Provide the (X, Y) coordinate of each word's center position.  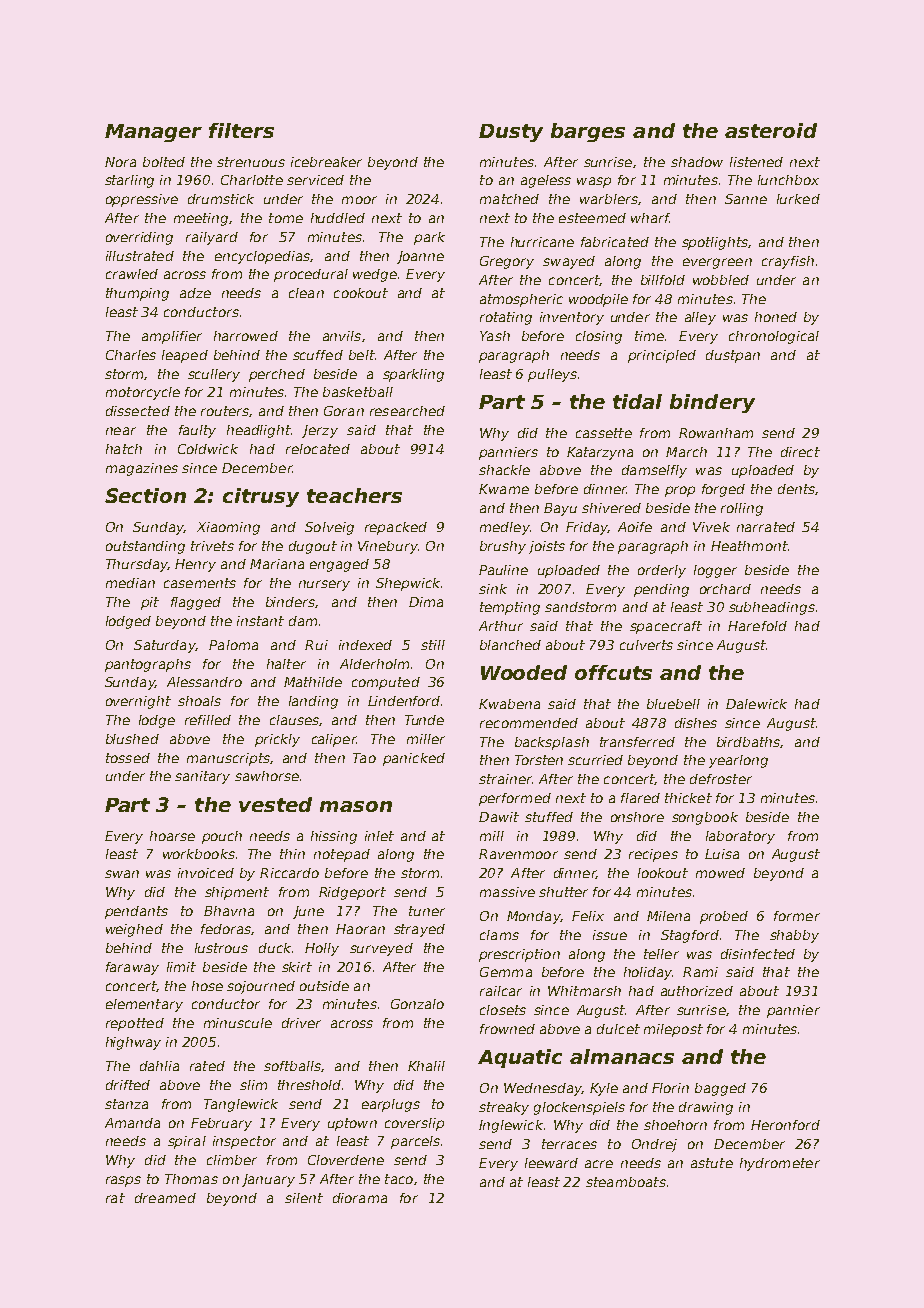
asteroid (771, 130)
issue (610, 935)
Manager (153, 133)
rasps (123, 1181)
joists (547, 547)
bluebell (673, 704)
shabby (794, 936)
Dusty (511, 133)
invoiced (206, 873)
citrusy (261, 497)
